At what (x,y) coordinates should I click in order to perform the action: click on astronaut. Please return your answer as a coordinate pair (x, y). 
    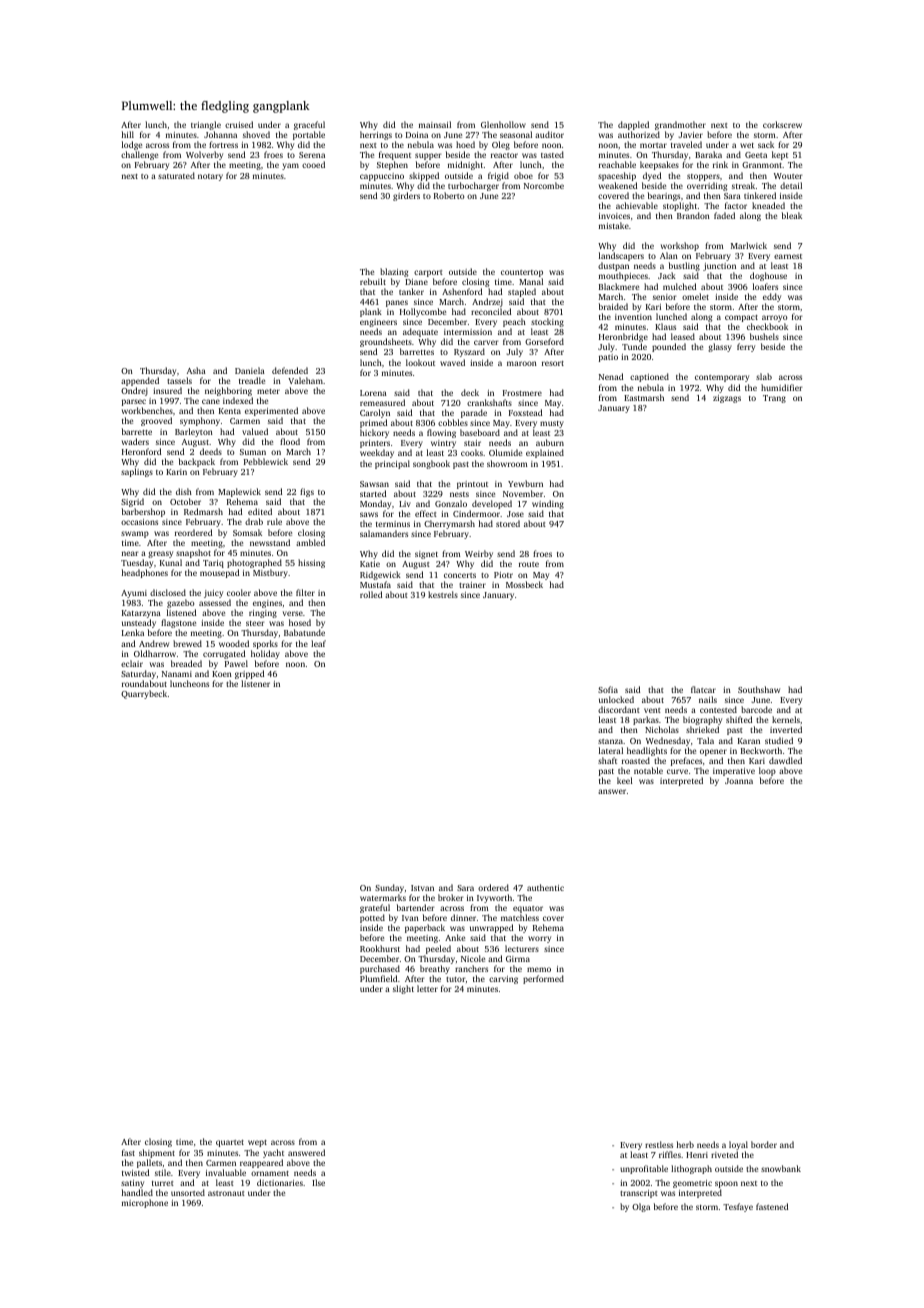
    Looking at the image, I should click on (226, 1193).
